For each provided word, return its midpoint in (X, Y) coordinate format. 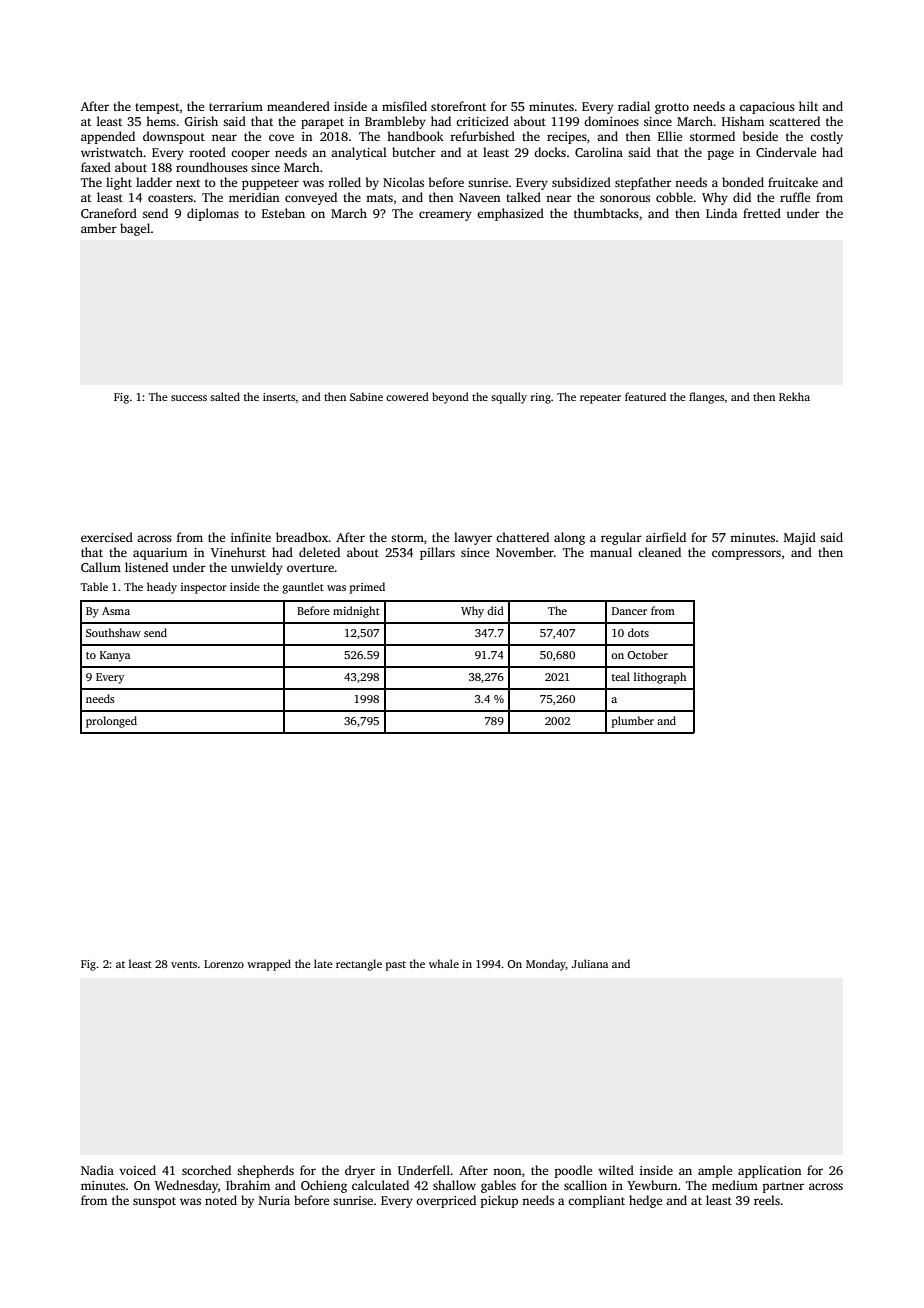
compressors (746, 555)
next (188, 183)
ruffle (795, 197)
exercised (107, 537)
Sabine (366, 396)
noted (221, 1200)
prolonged (111, 722)
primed (367, 588)
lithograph (660, 678)
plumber (633, 722)
